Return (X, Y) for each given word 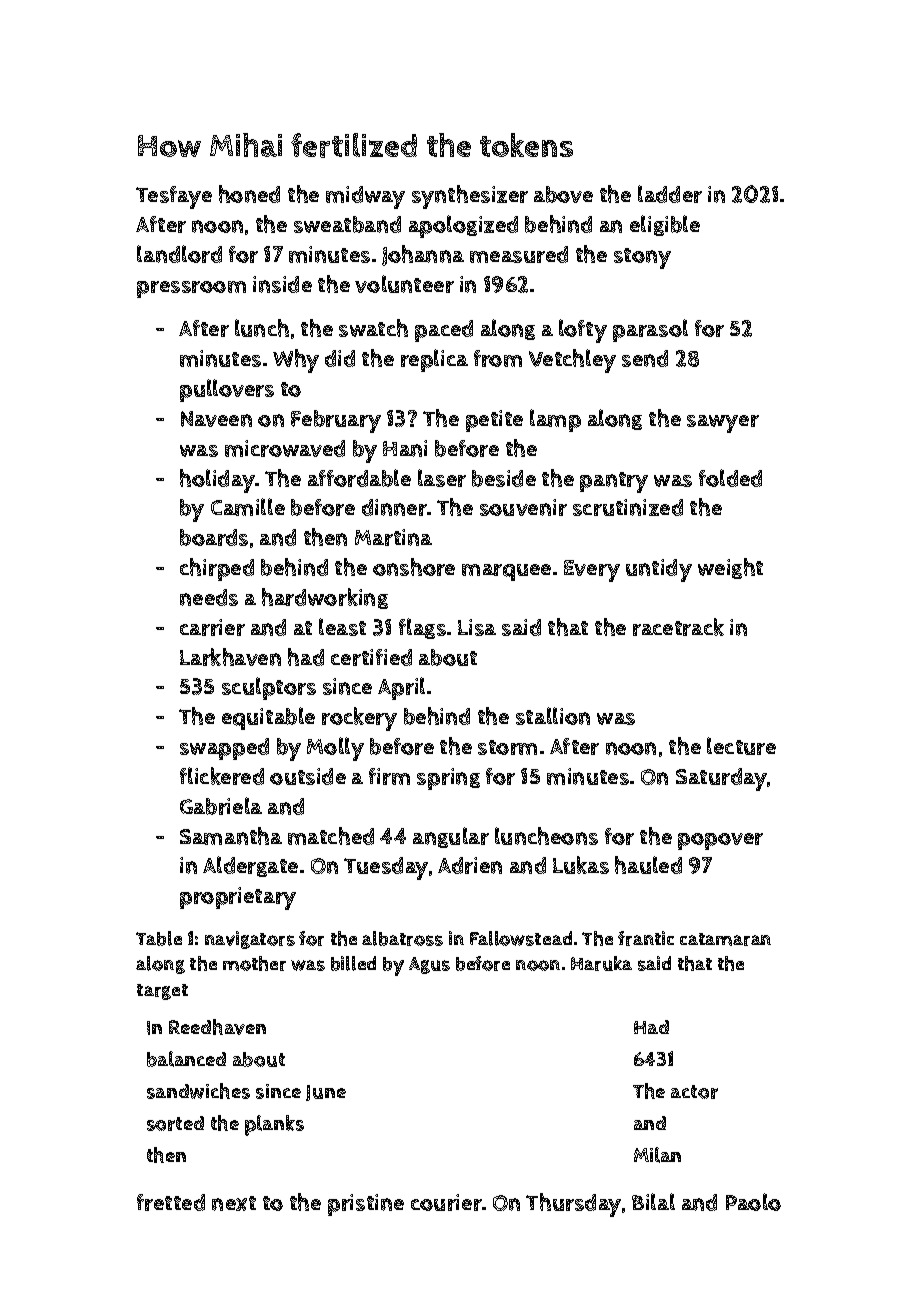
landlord (179, 254)
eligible (665, 225)
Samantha (231, 836)
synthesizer (470, 197)
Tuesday (386, 868)
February (336, 421)
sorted (175, 1123)
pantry (614, 482)
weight (730, 568)
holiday (217, 481)
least (342, 627)
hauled (648, 865)
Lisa (477, 627)
